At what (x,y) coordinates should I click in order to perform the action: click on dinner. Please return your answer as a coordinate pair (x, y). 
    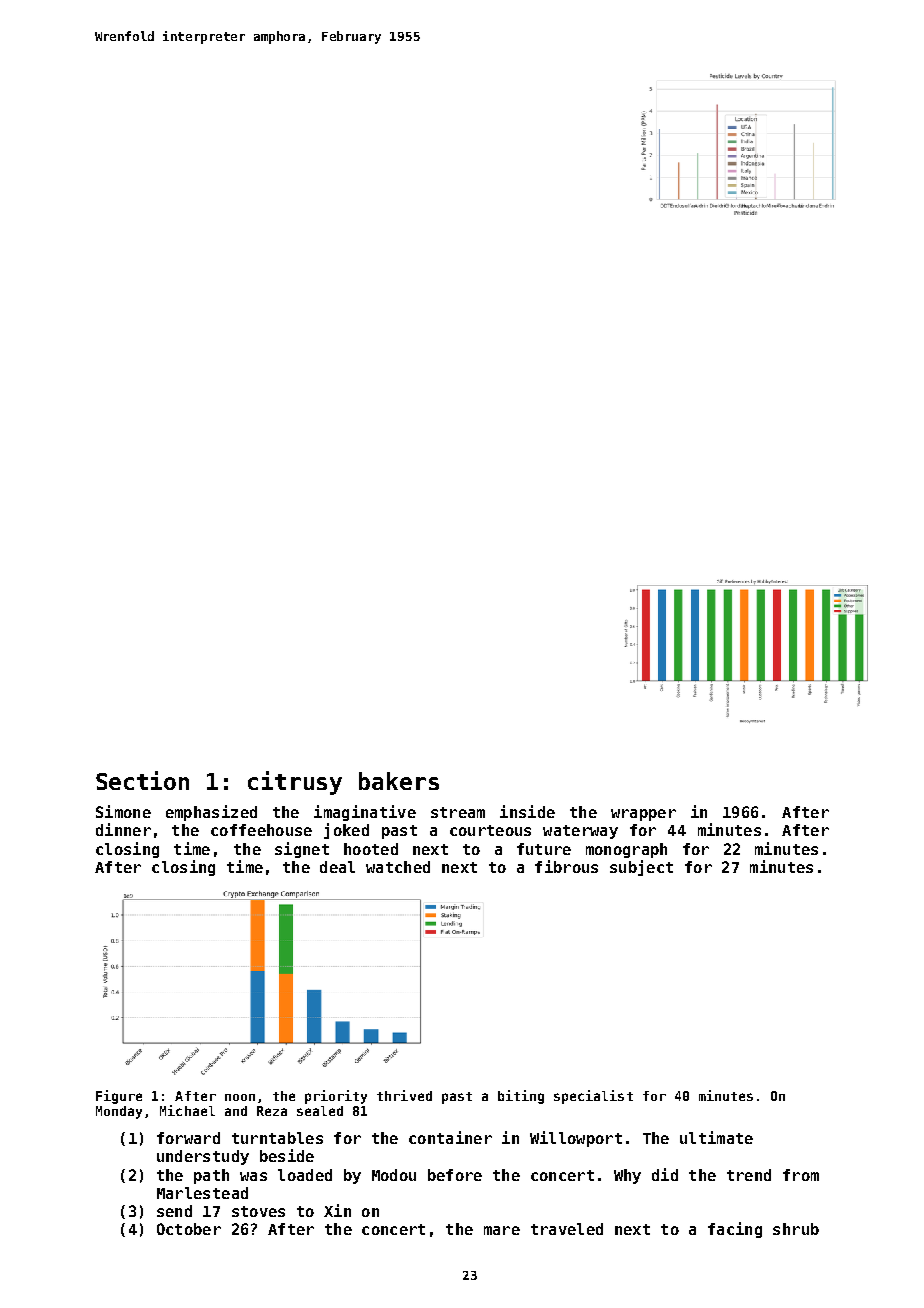
    Looking at the image, I should click on (123, 829).
